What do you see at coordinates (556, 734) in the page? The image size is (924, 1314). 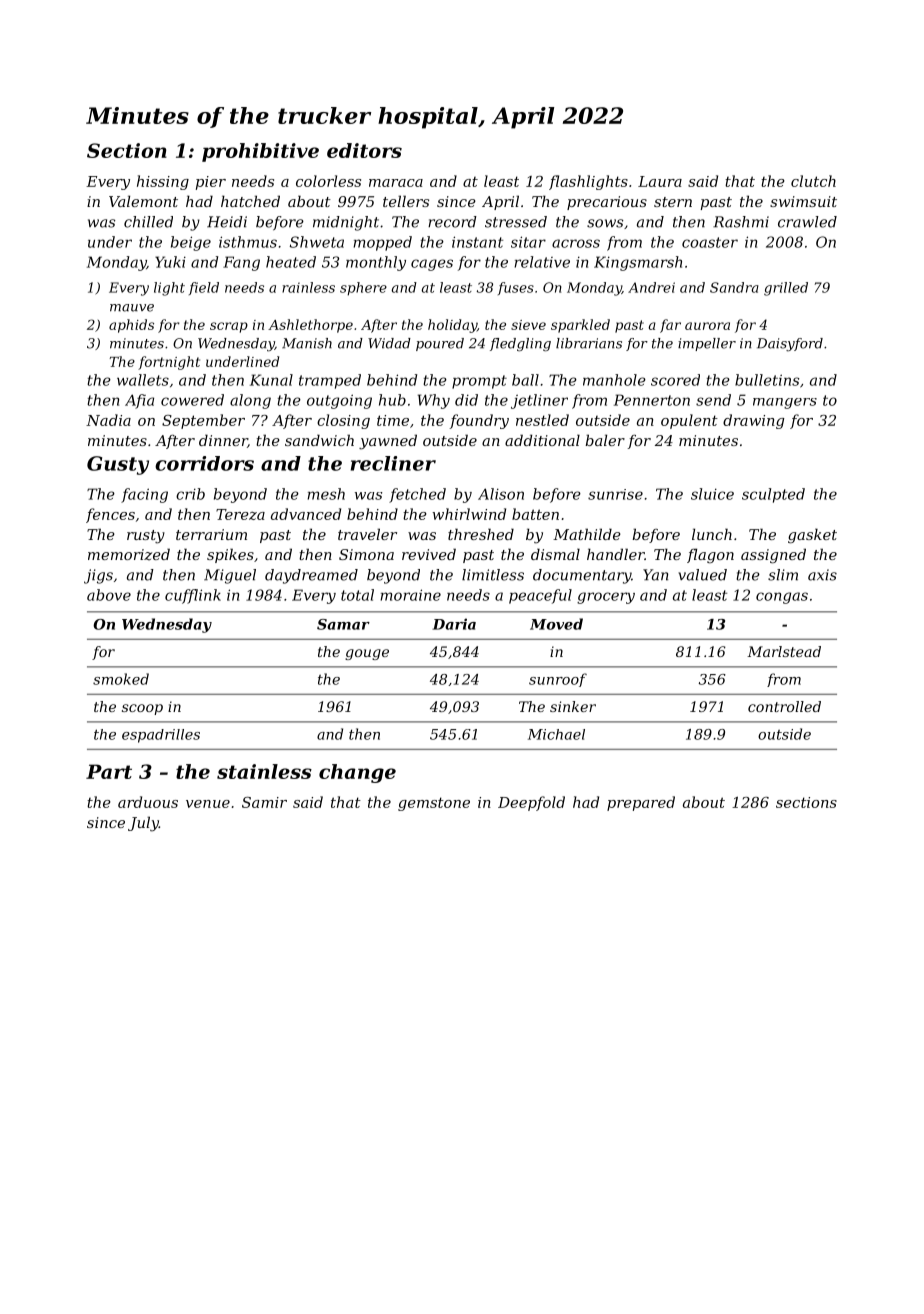 I see `Michael` at bounding box center [556, 734].
